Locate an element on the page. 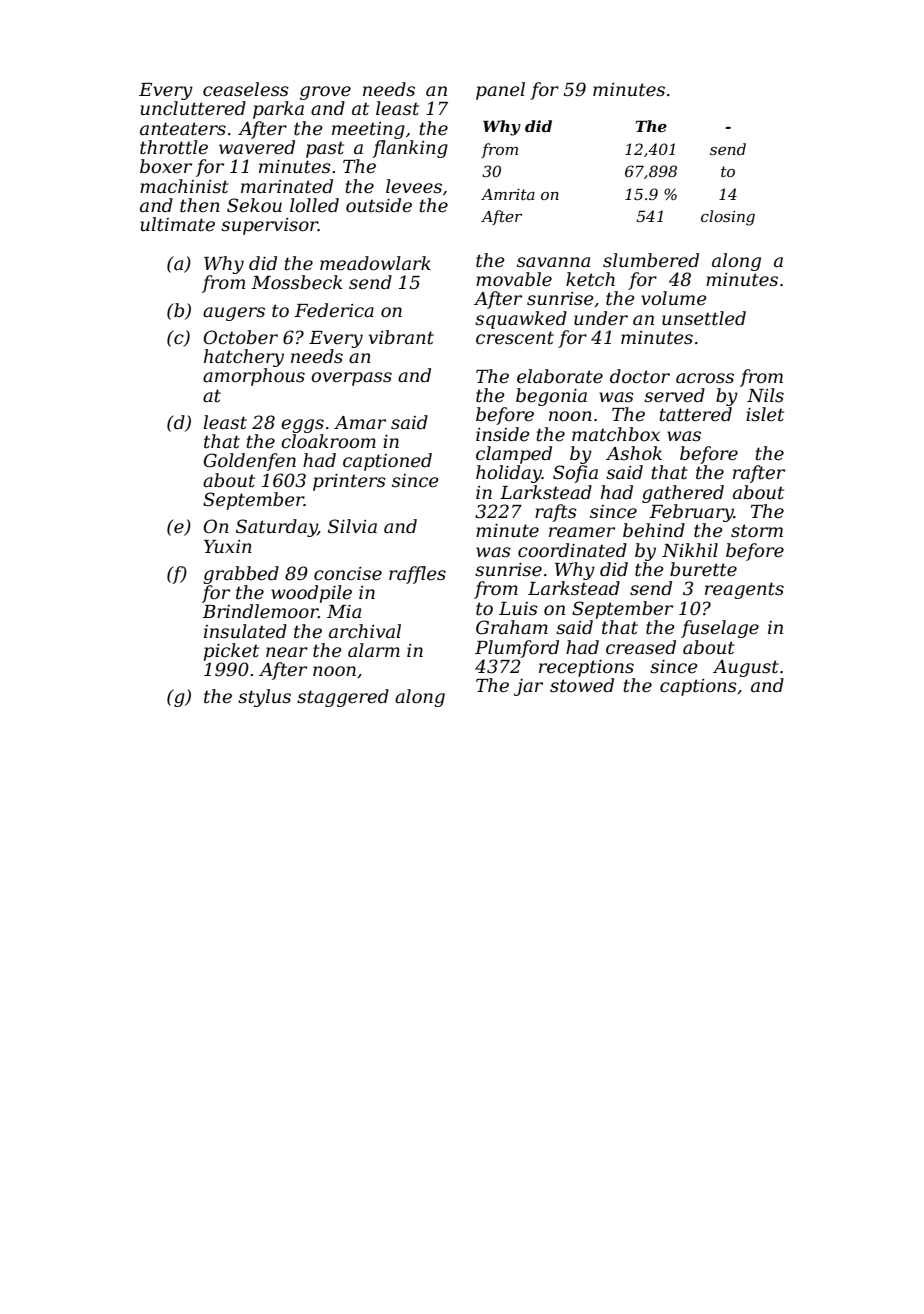 The width and height of the image is (924, 1314). served is located at coordinates (674, 395).
